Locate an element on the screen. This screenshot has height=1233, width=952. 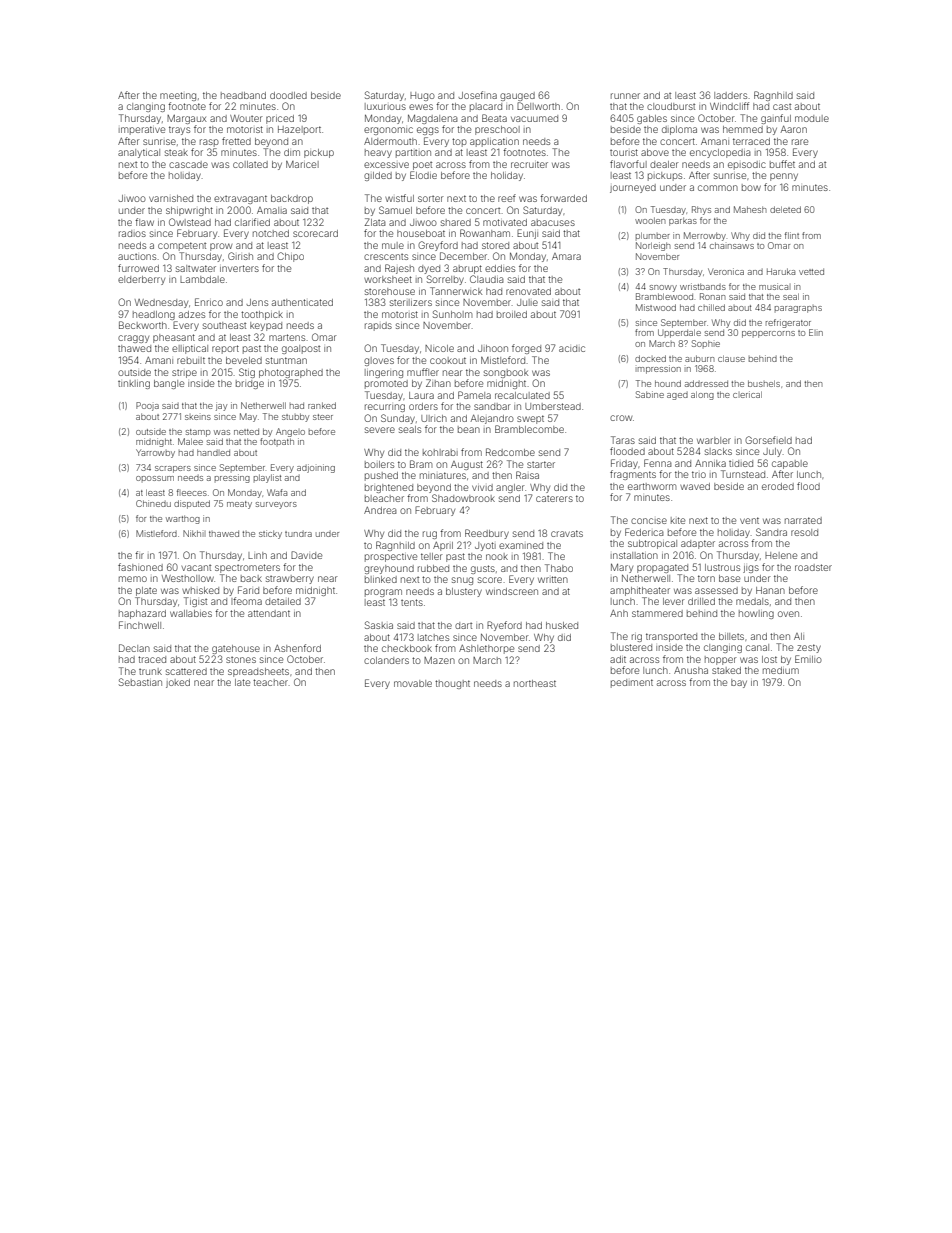
Fenna is located at coordinates (658, 463).
